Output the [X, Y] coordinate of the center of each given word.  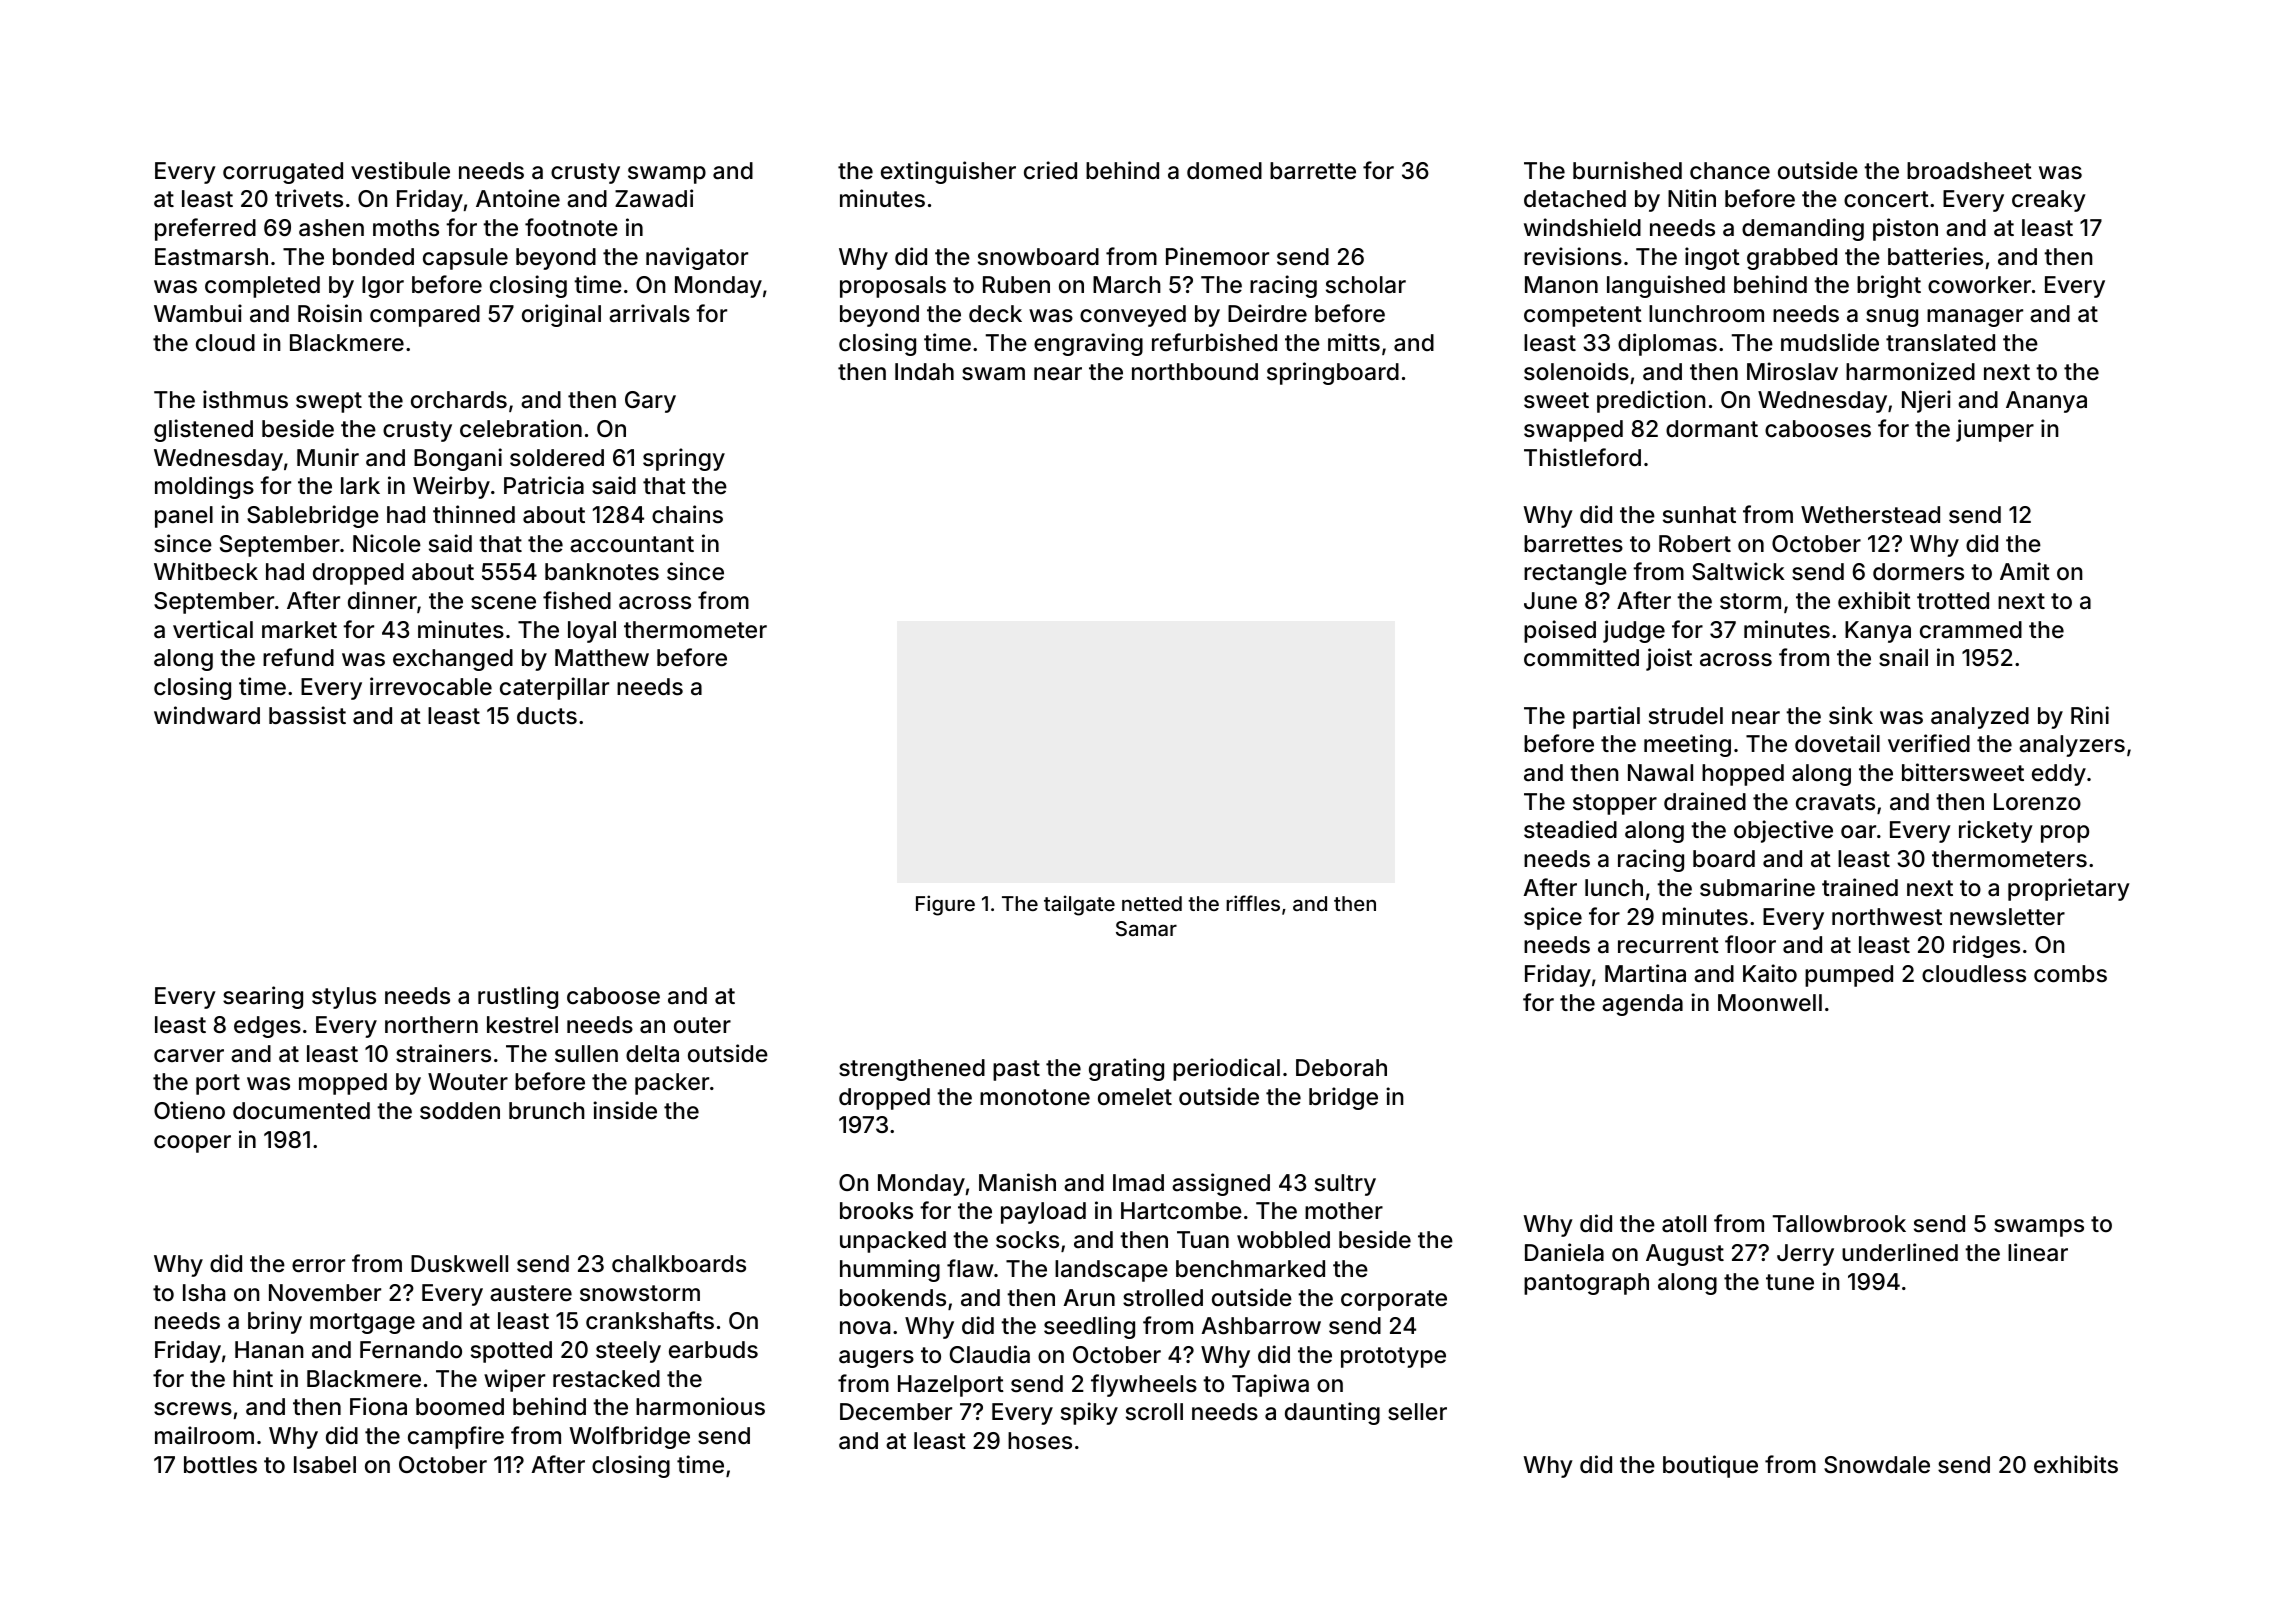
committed [1581, 657]
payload [1043, 1213]
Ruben [1016, 285]
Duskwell [459, 1264]
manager [1975, 318]
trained [1860, 887]
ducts [547, 716]
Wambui [198, 313]
